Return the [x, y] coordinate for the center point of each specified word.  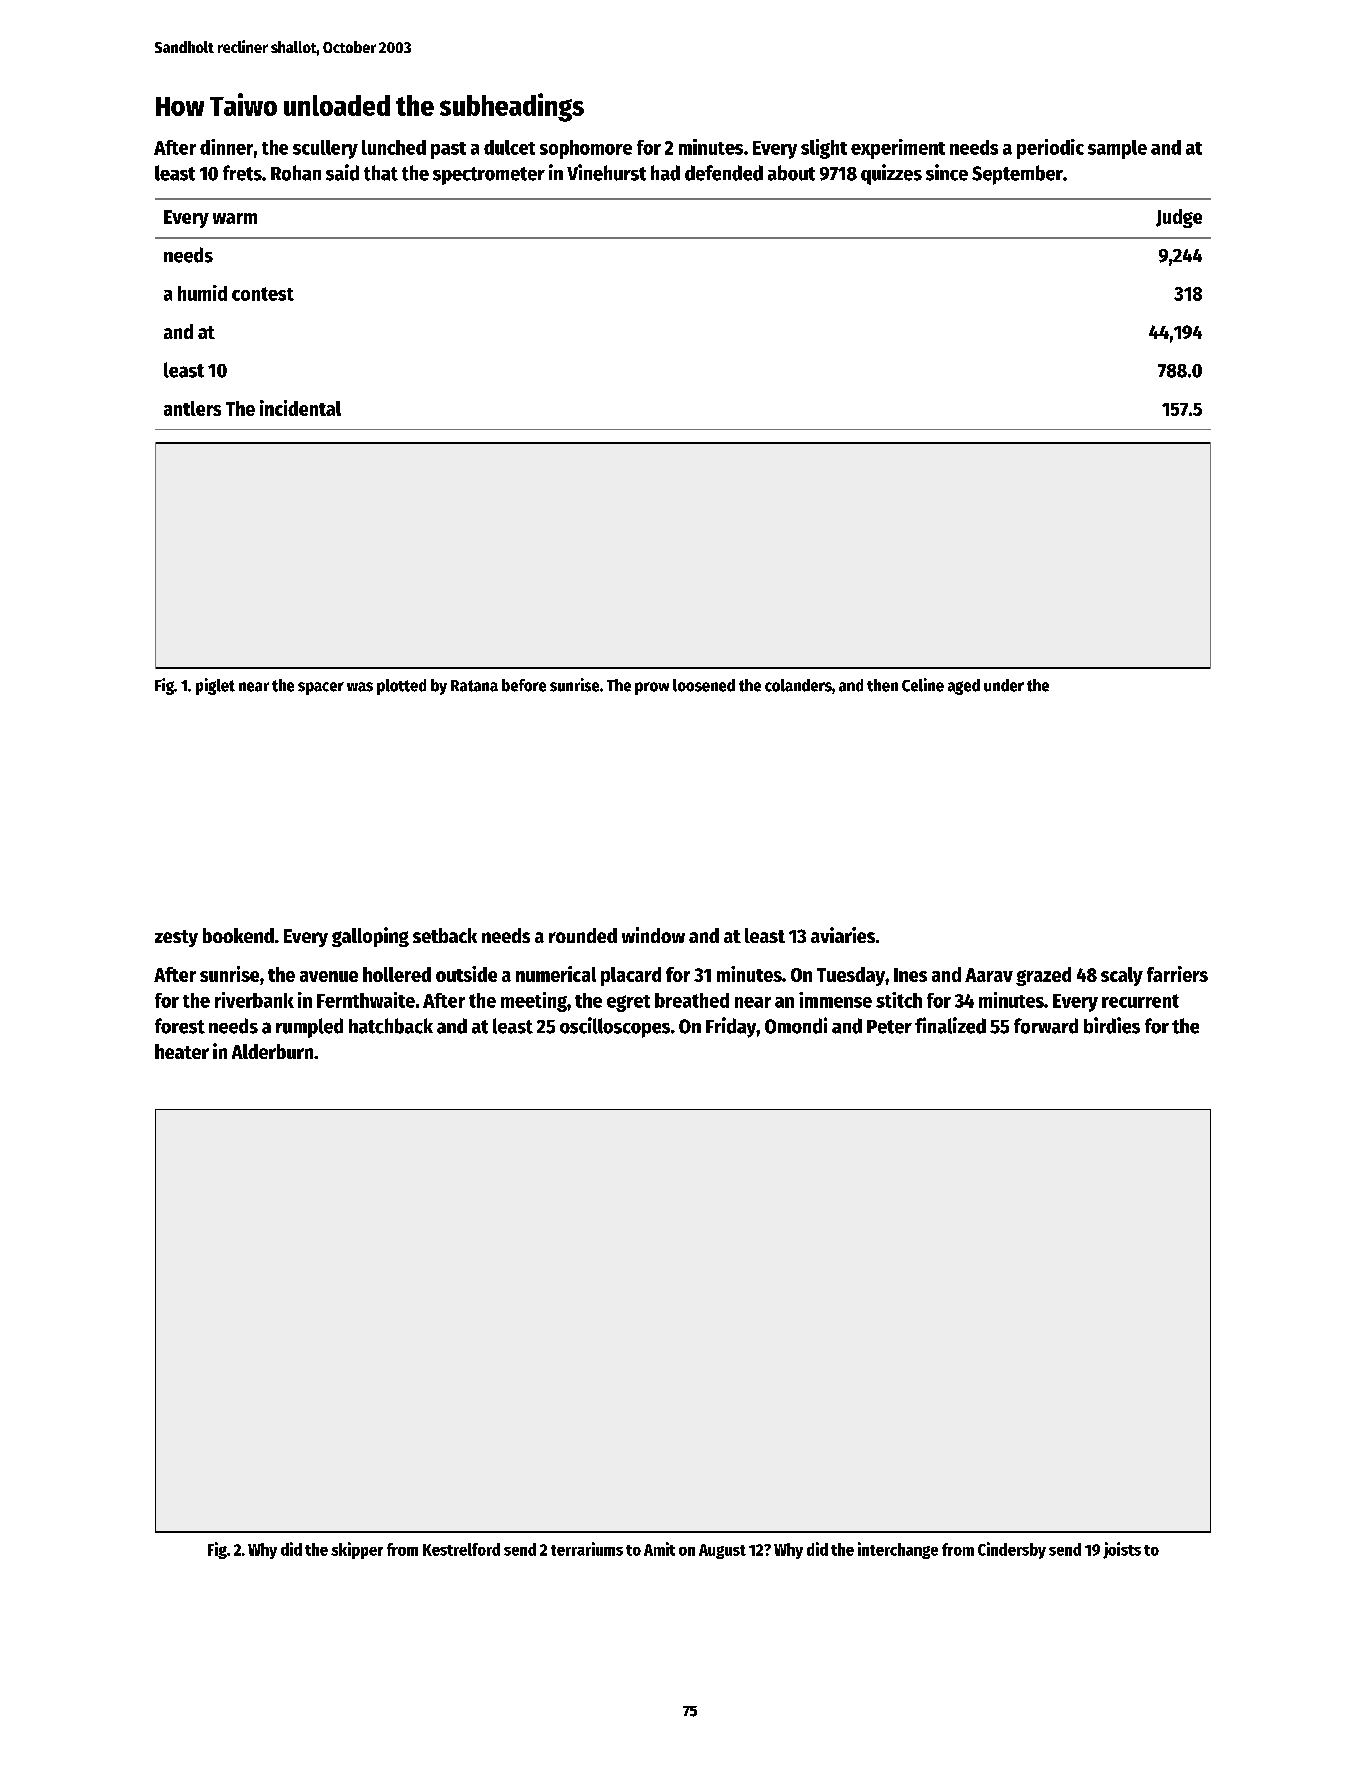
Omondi [796, 1025]
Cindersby [1012, 1550]
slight [824, 149]
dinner [226, 147]
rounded [583, 935]
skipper [357, 1550]
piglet [215, 686]
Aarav [989, 975]
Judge [1179, 218]
